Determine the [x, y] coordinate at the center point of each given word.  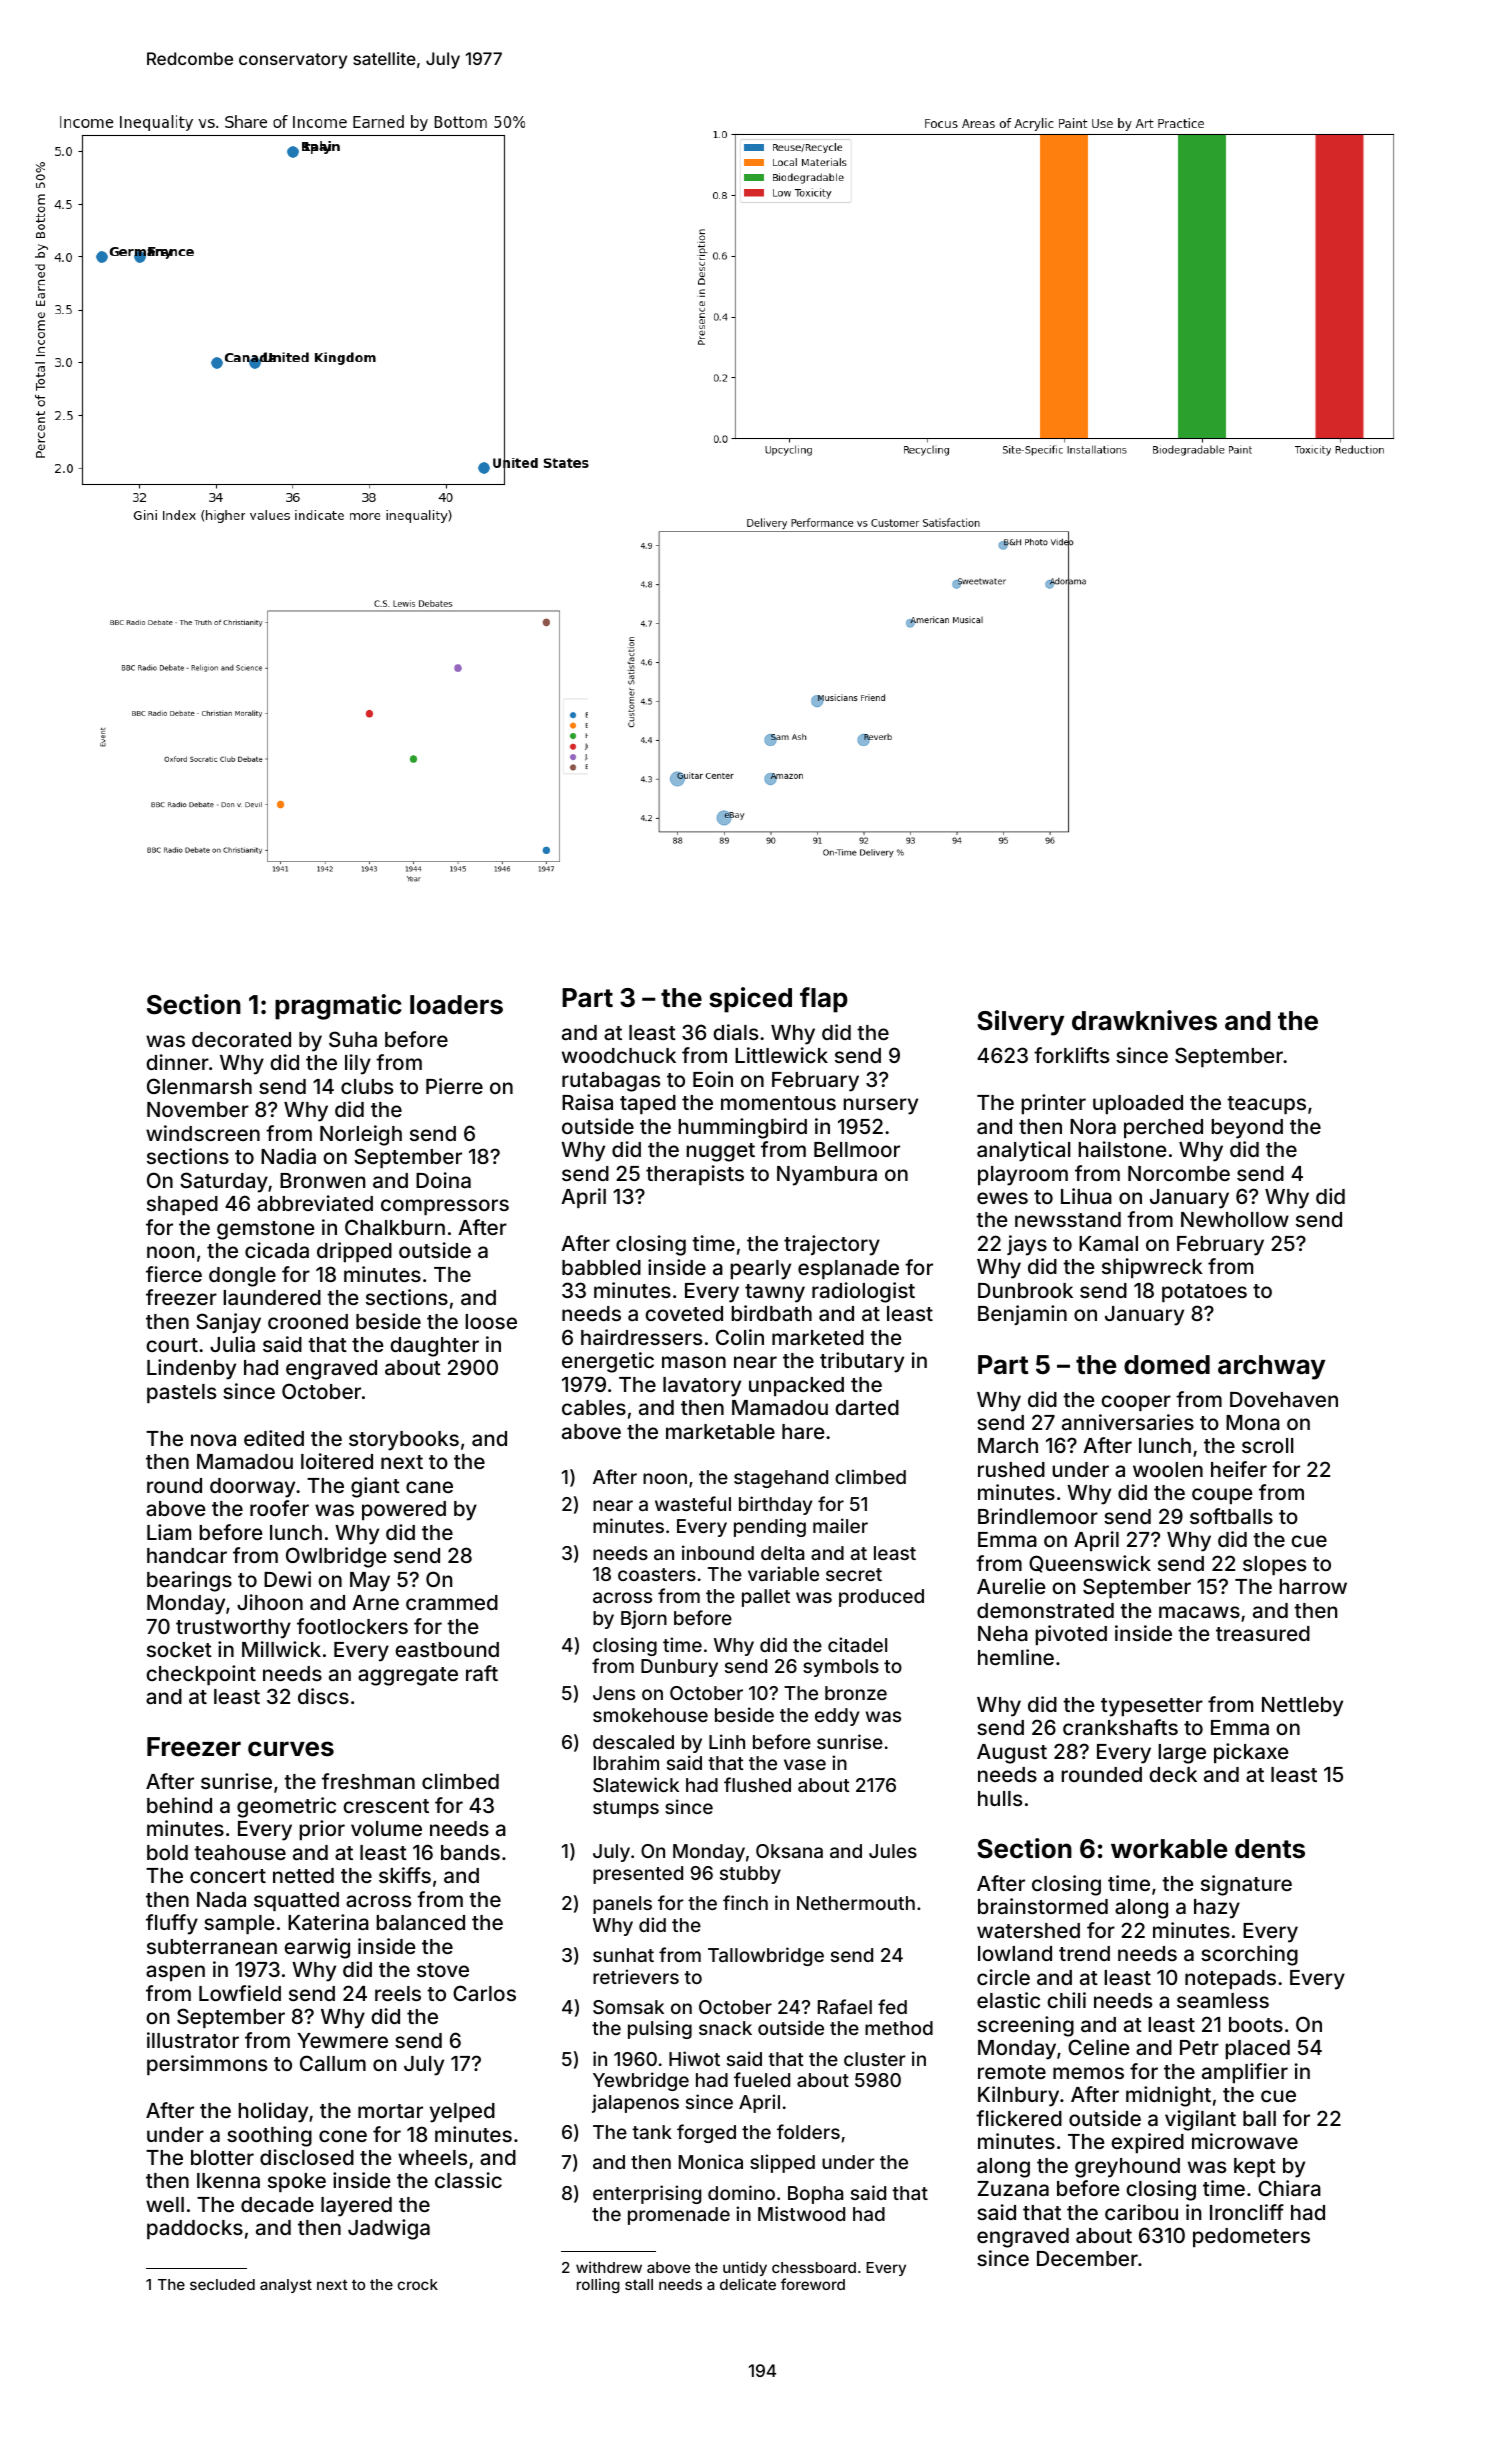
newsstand [1068, 1219]
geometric [286, 1807]
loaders [456, 1005]
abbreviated [315, 1203]
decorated [241, 1039]
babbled [601, 1267]
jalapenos [635, 2103]
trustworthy [233, 1629]
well [165, 2204]
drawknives [1144, 1020]
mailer [840, 1525]
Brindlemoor [1038, 1516]
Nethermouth [856, 1903]
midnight [1168, 2096]
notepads [1230, 1979]
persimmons [207, 2065]
